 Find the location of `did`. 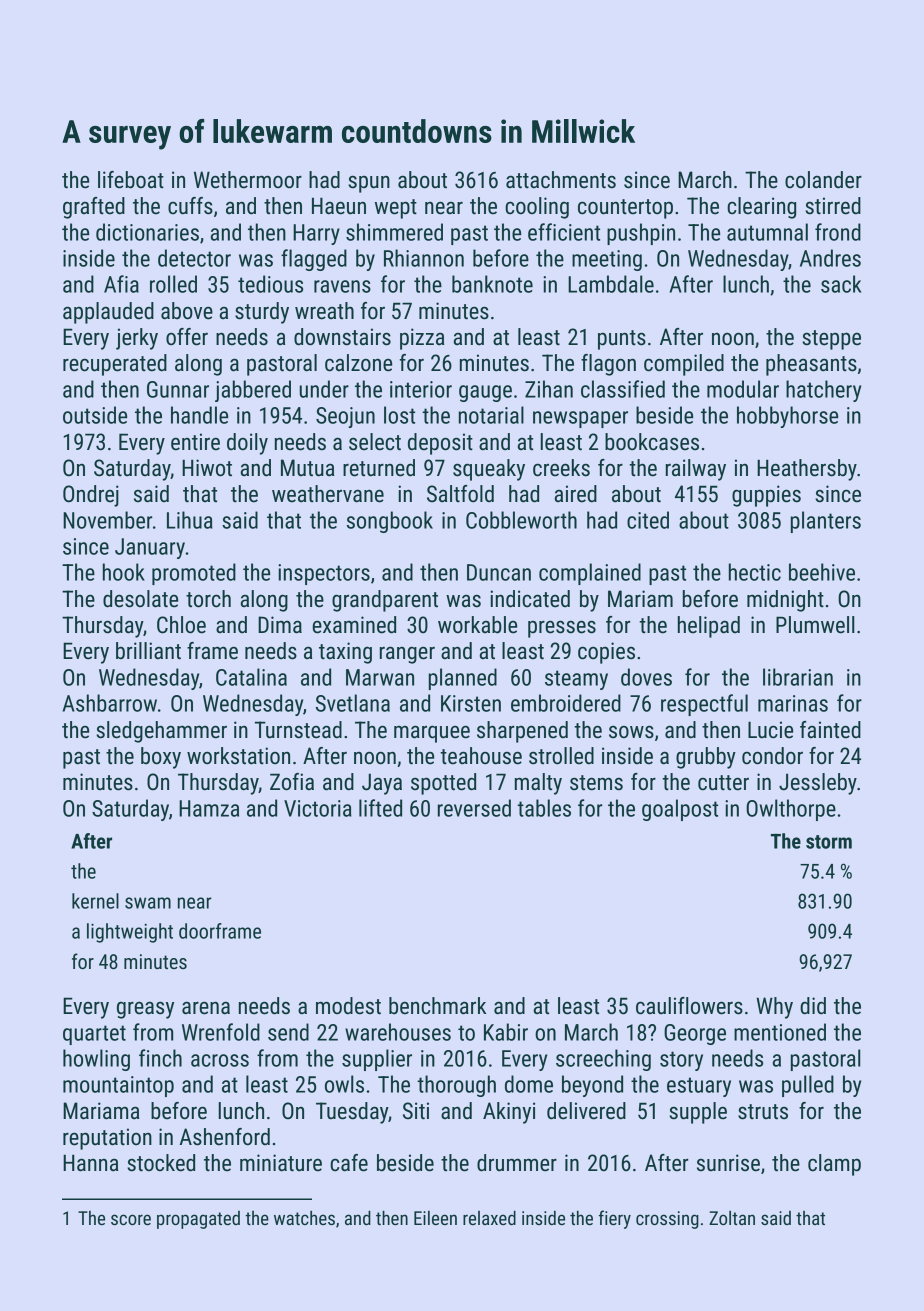

did is located at coordinates (813, 1006).
